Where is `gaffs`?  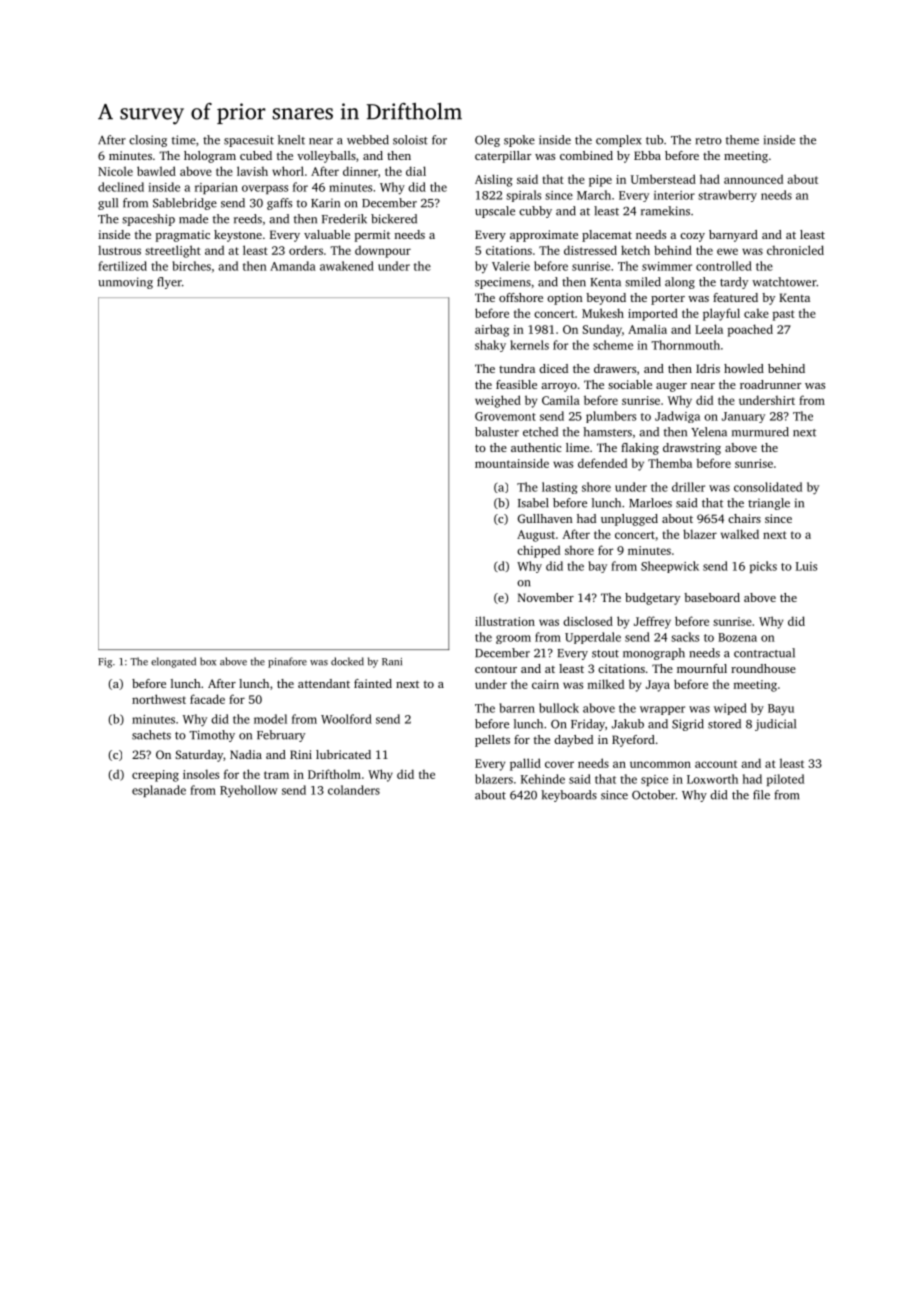
gaffs is located at coordinates (279, 204).
